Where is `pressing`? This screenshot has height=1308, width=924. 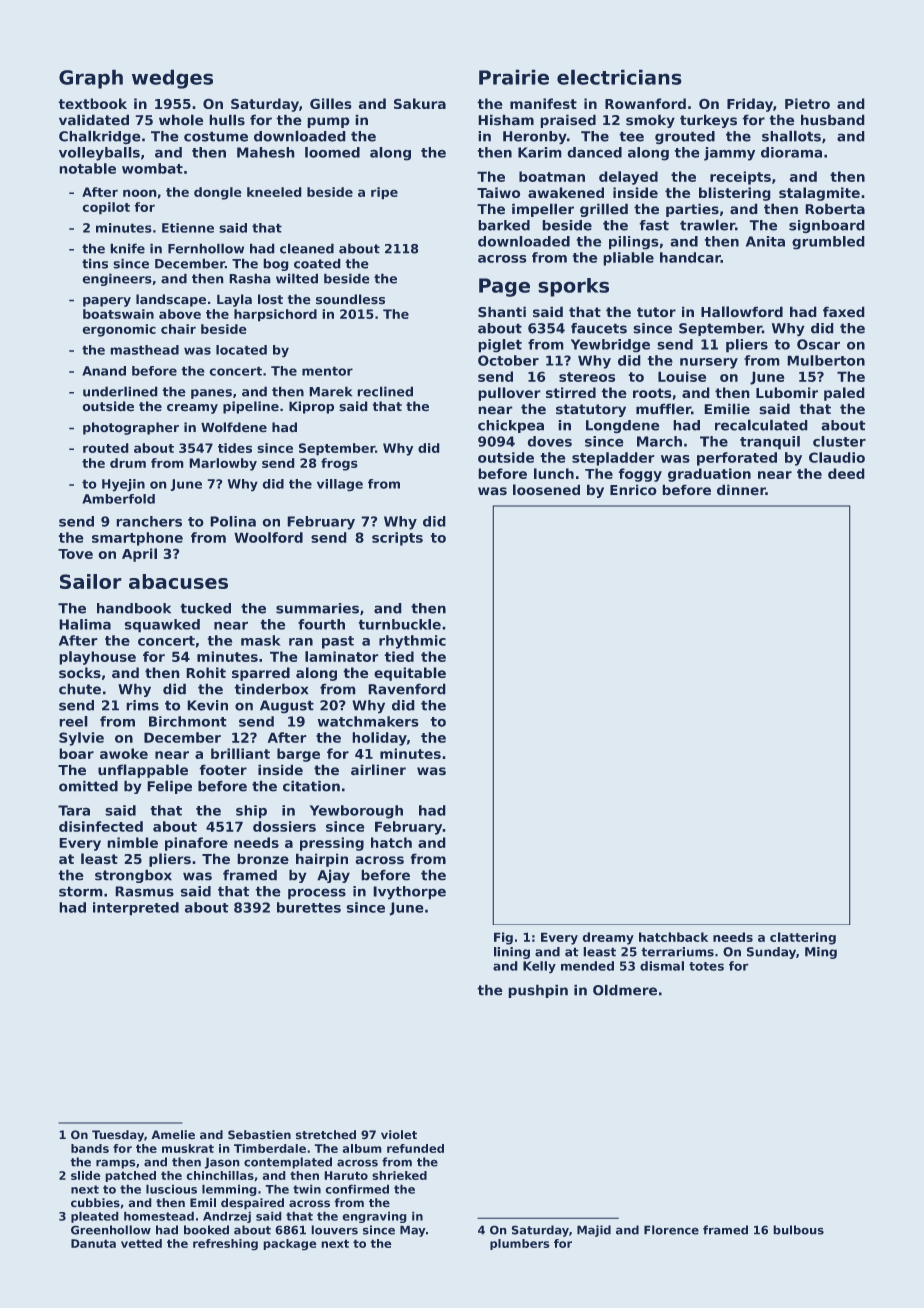 pressing is located at coordinates (332, 844).
